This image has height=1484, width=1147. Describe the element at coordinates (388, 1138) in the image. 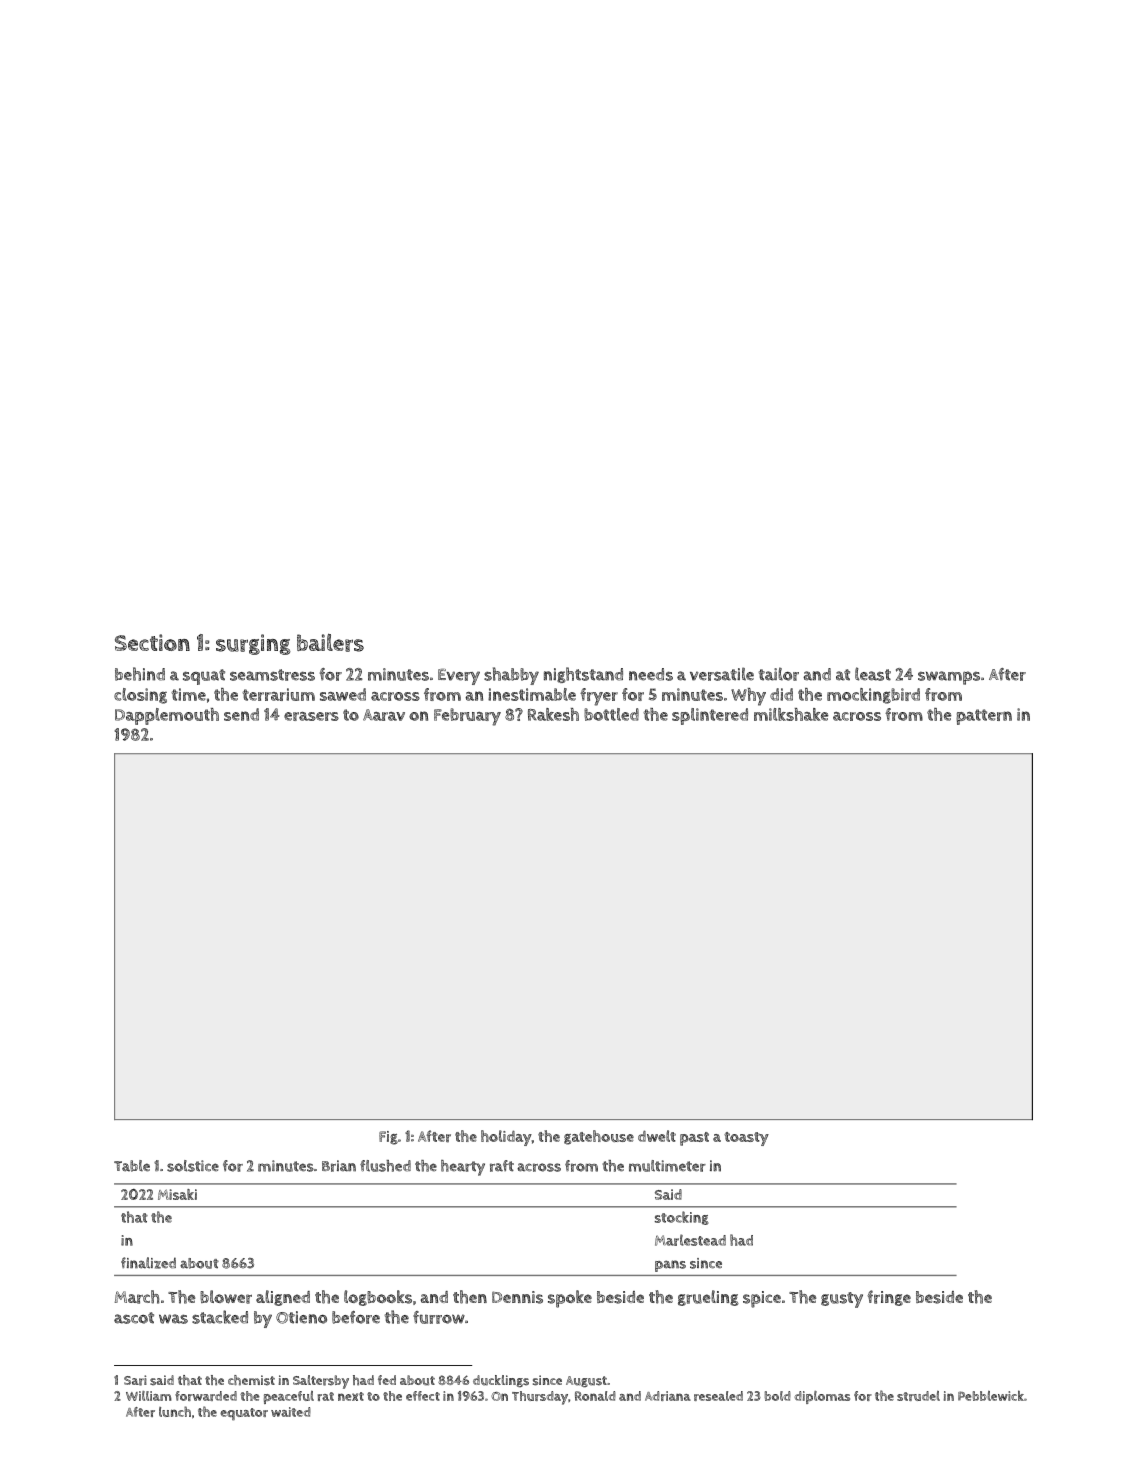

I see `Fig` at that location.
